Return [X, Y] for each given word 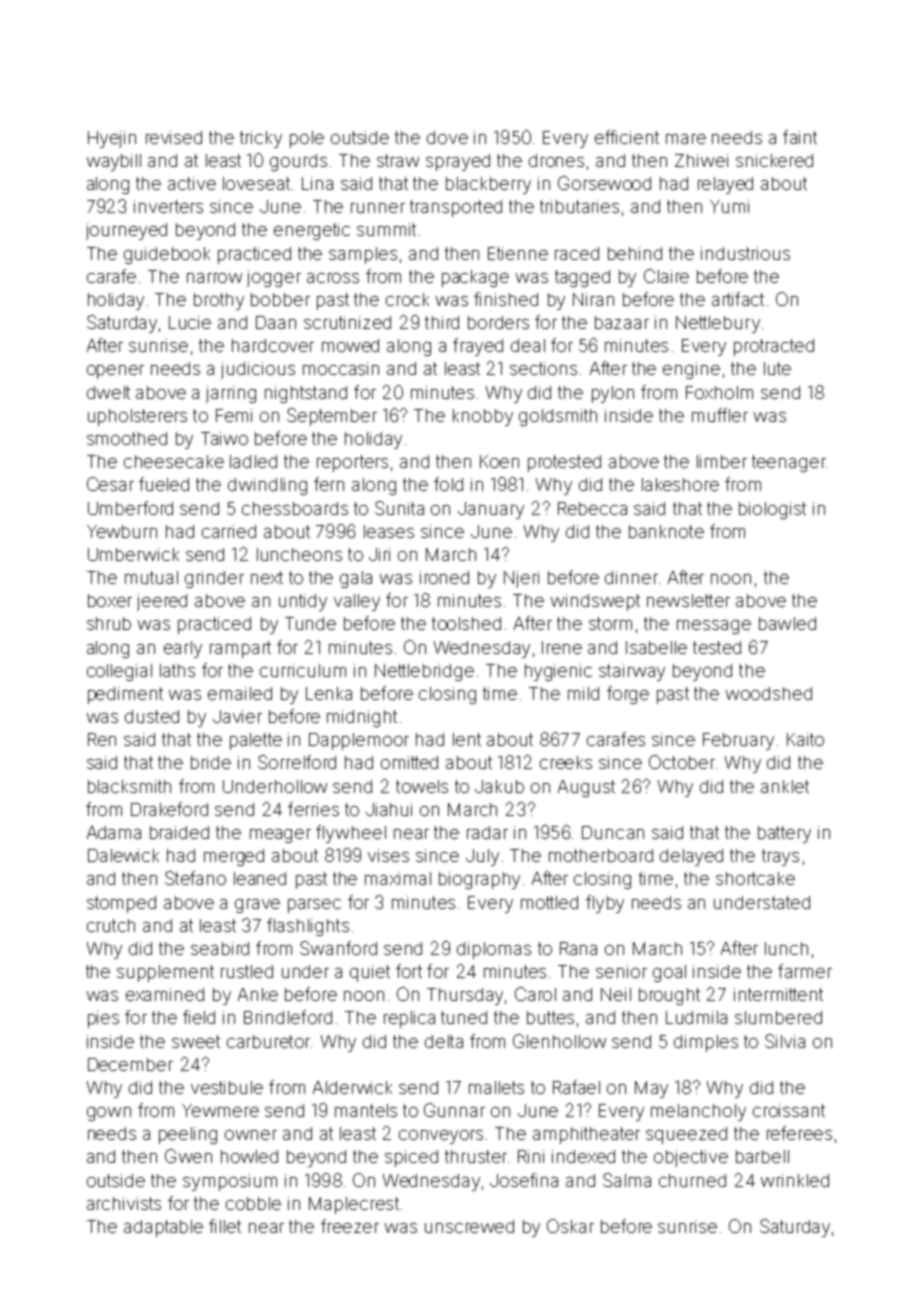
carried [229, 531]
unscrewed [469, 1226]
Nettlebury [718, 324]
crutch [111, 925]
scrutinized [347, 322]
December [130, 1064]
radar [487, 832]
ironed [444, 577]
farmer [805, 971]
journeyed [126, 231]
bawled [787, 623]
